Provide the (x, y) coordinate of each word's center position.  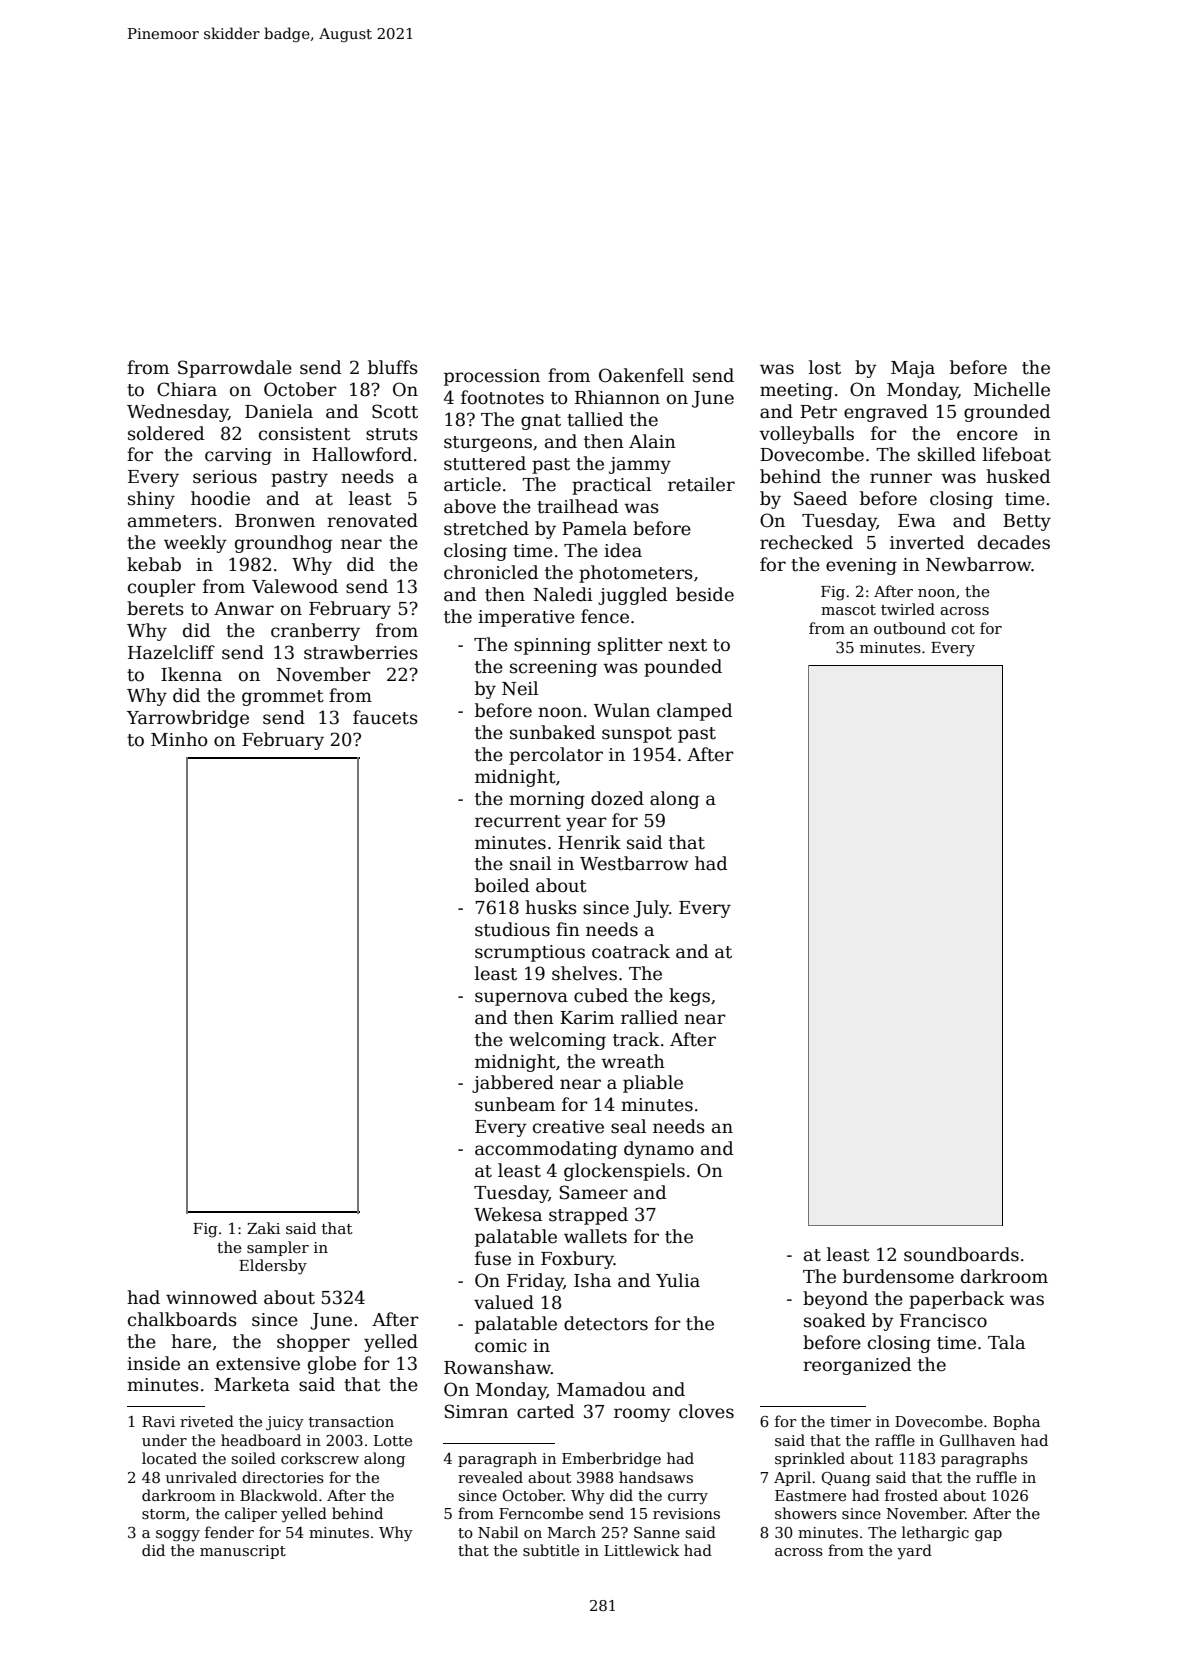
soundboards (961, 1254)
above (470, 506)
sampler (278, 1248)
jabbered (513, 1084)
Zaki (263, 1228)
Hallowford (362, 454)
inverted (927, 542)
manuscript (243, 1552)
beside (705, 594)
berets (155, 608)
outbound (910, 628)
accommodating (546, 1150)
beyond (835, 1300)
